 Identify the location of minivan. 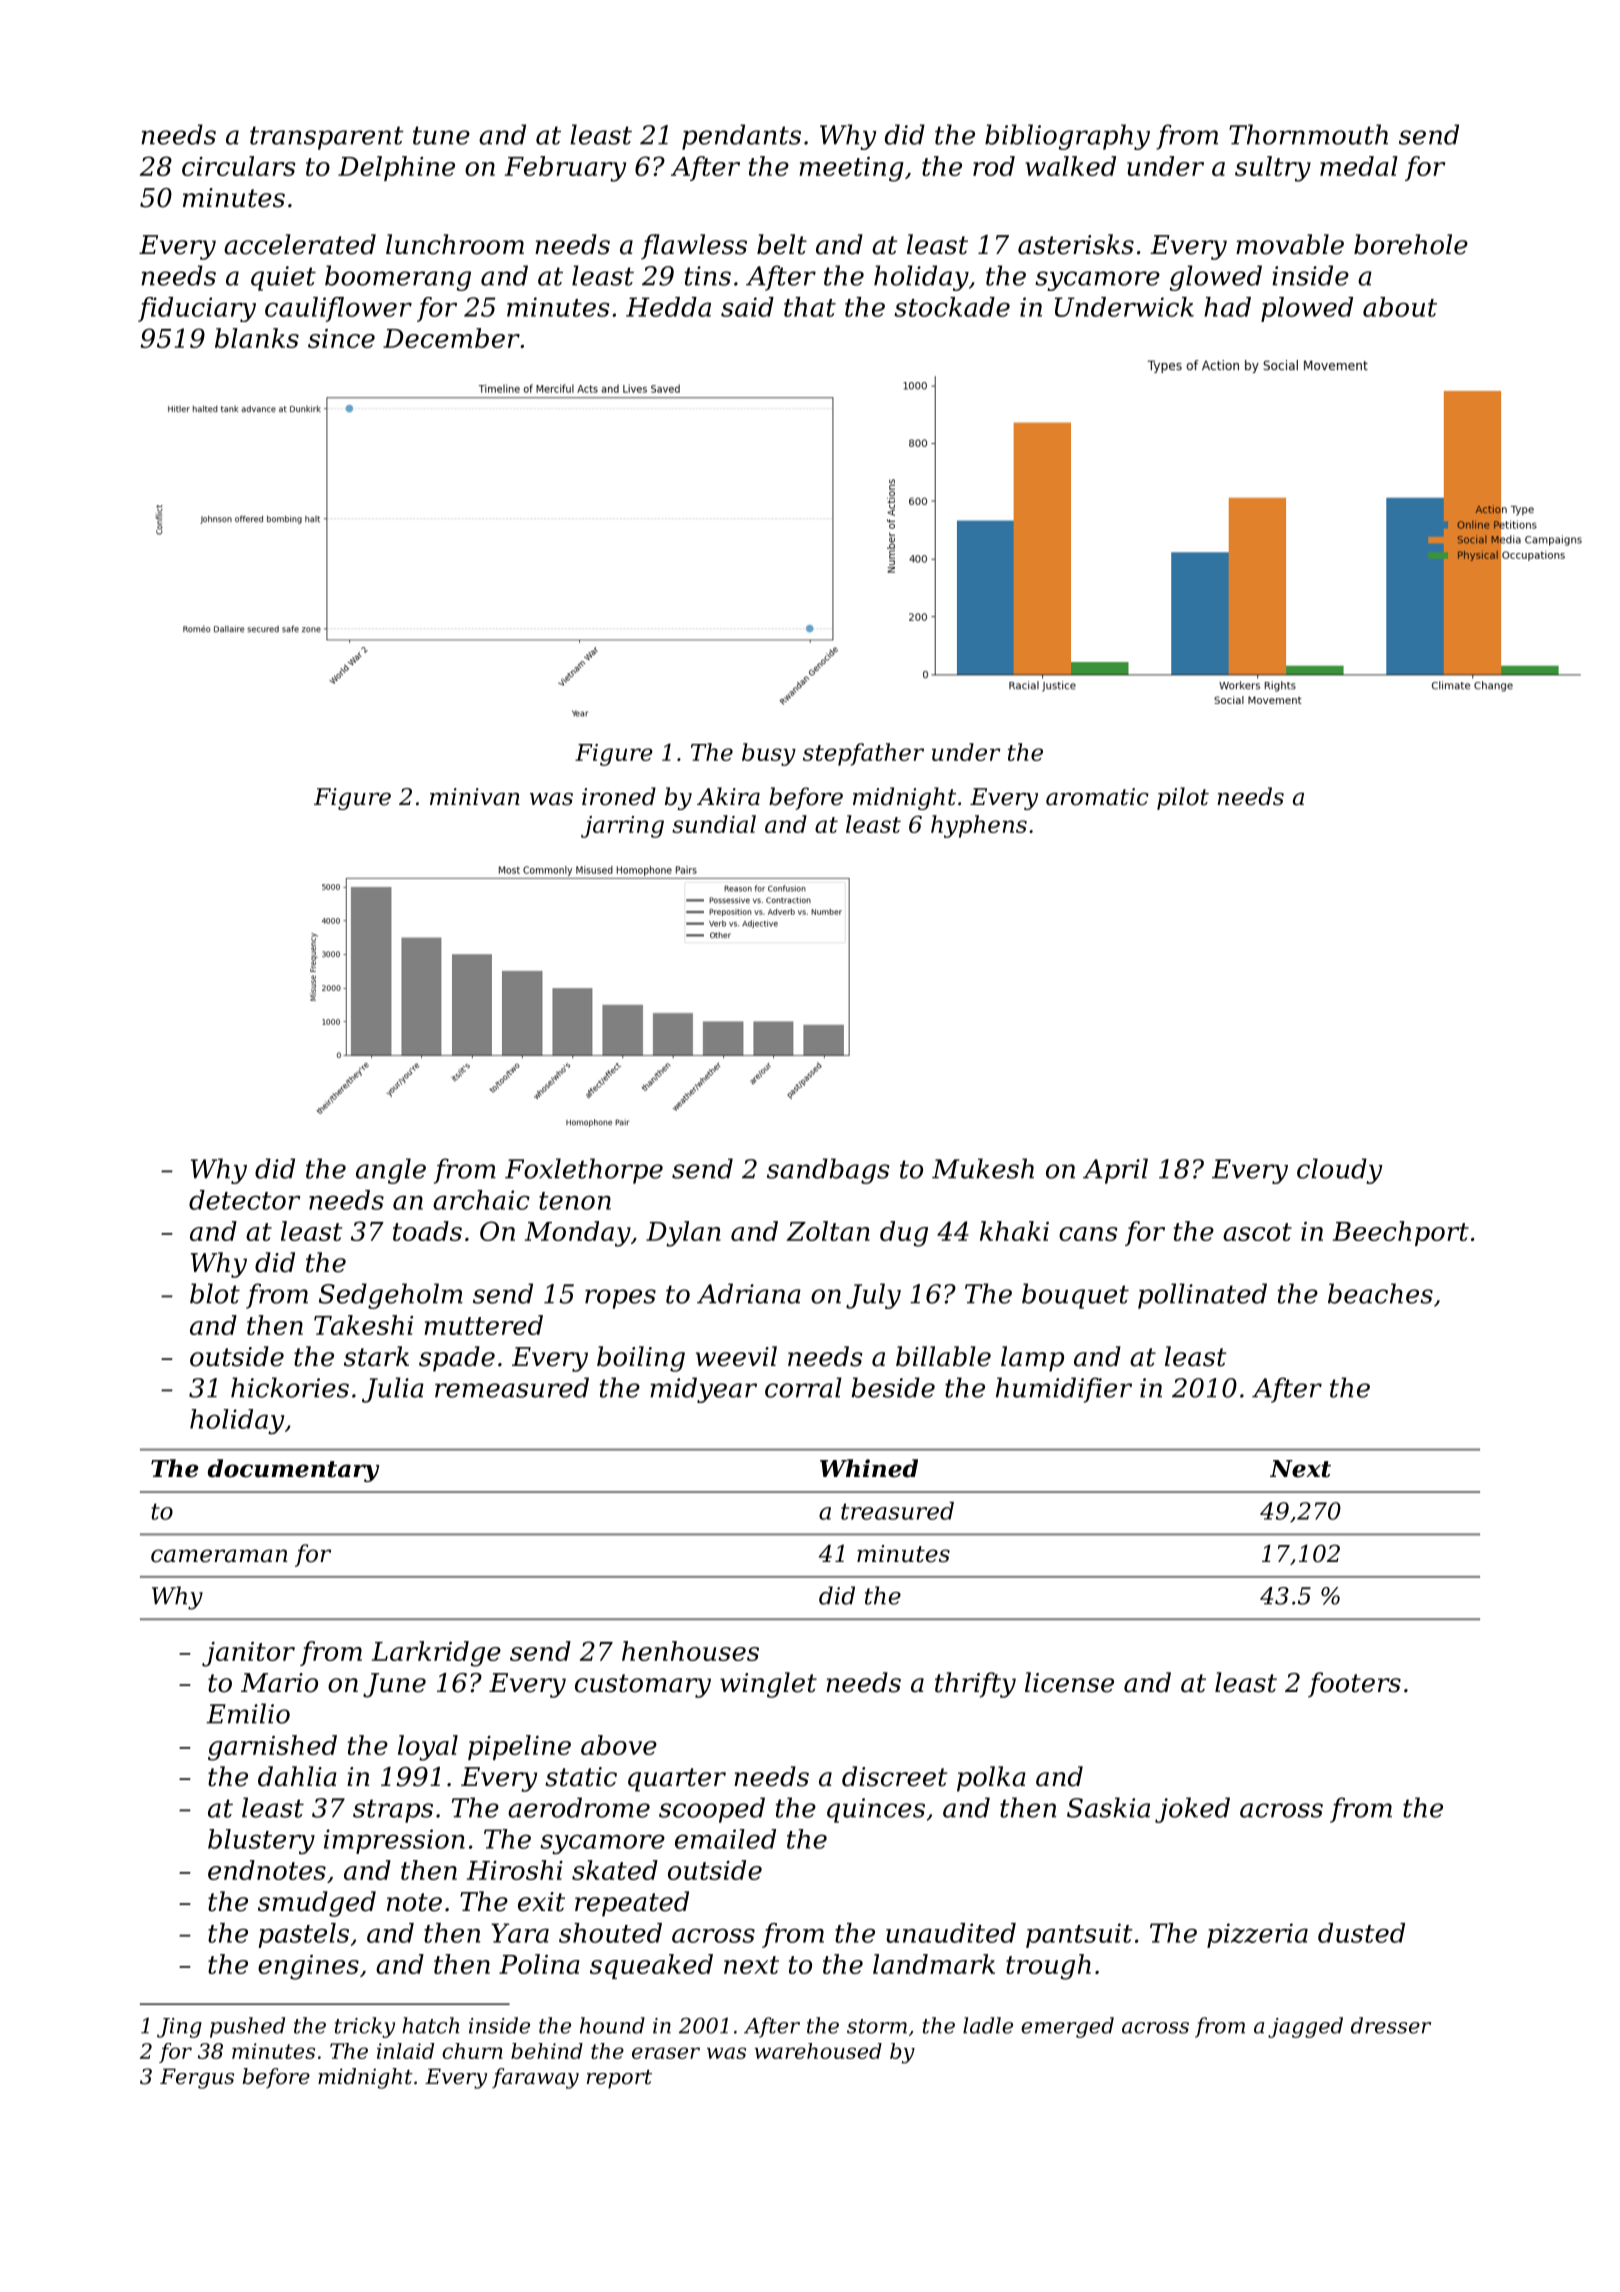
(475, 797).
